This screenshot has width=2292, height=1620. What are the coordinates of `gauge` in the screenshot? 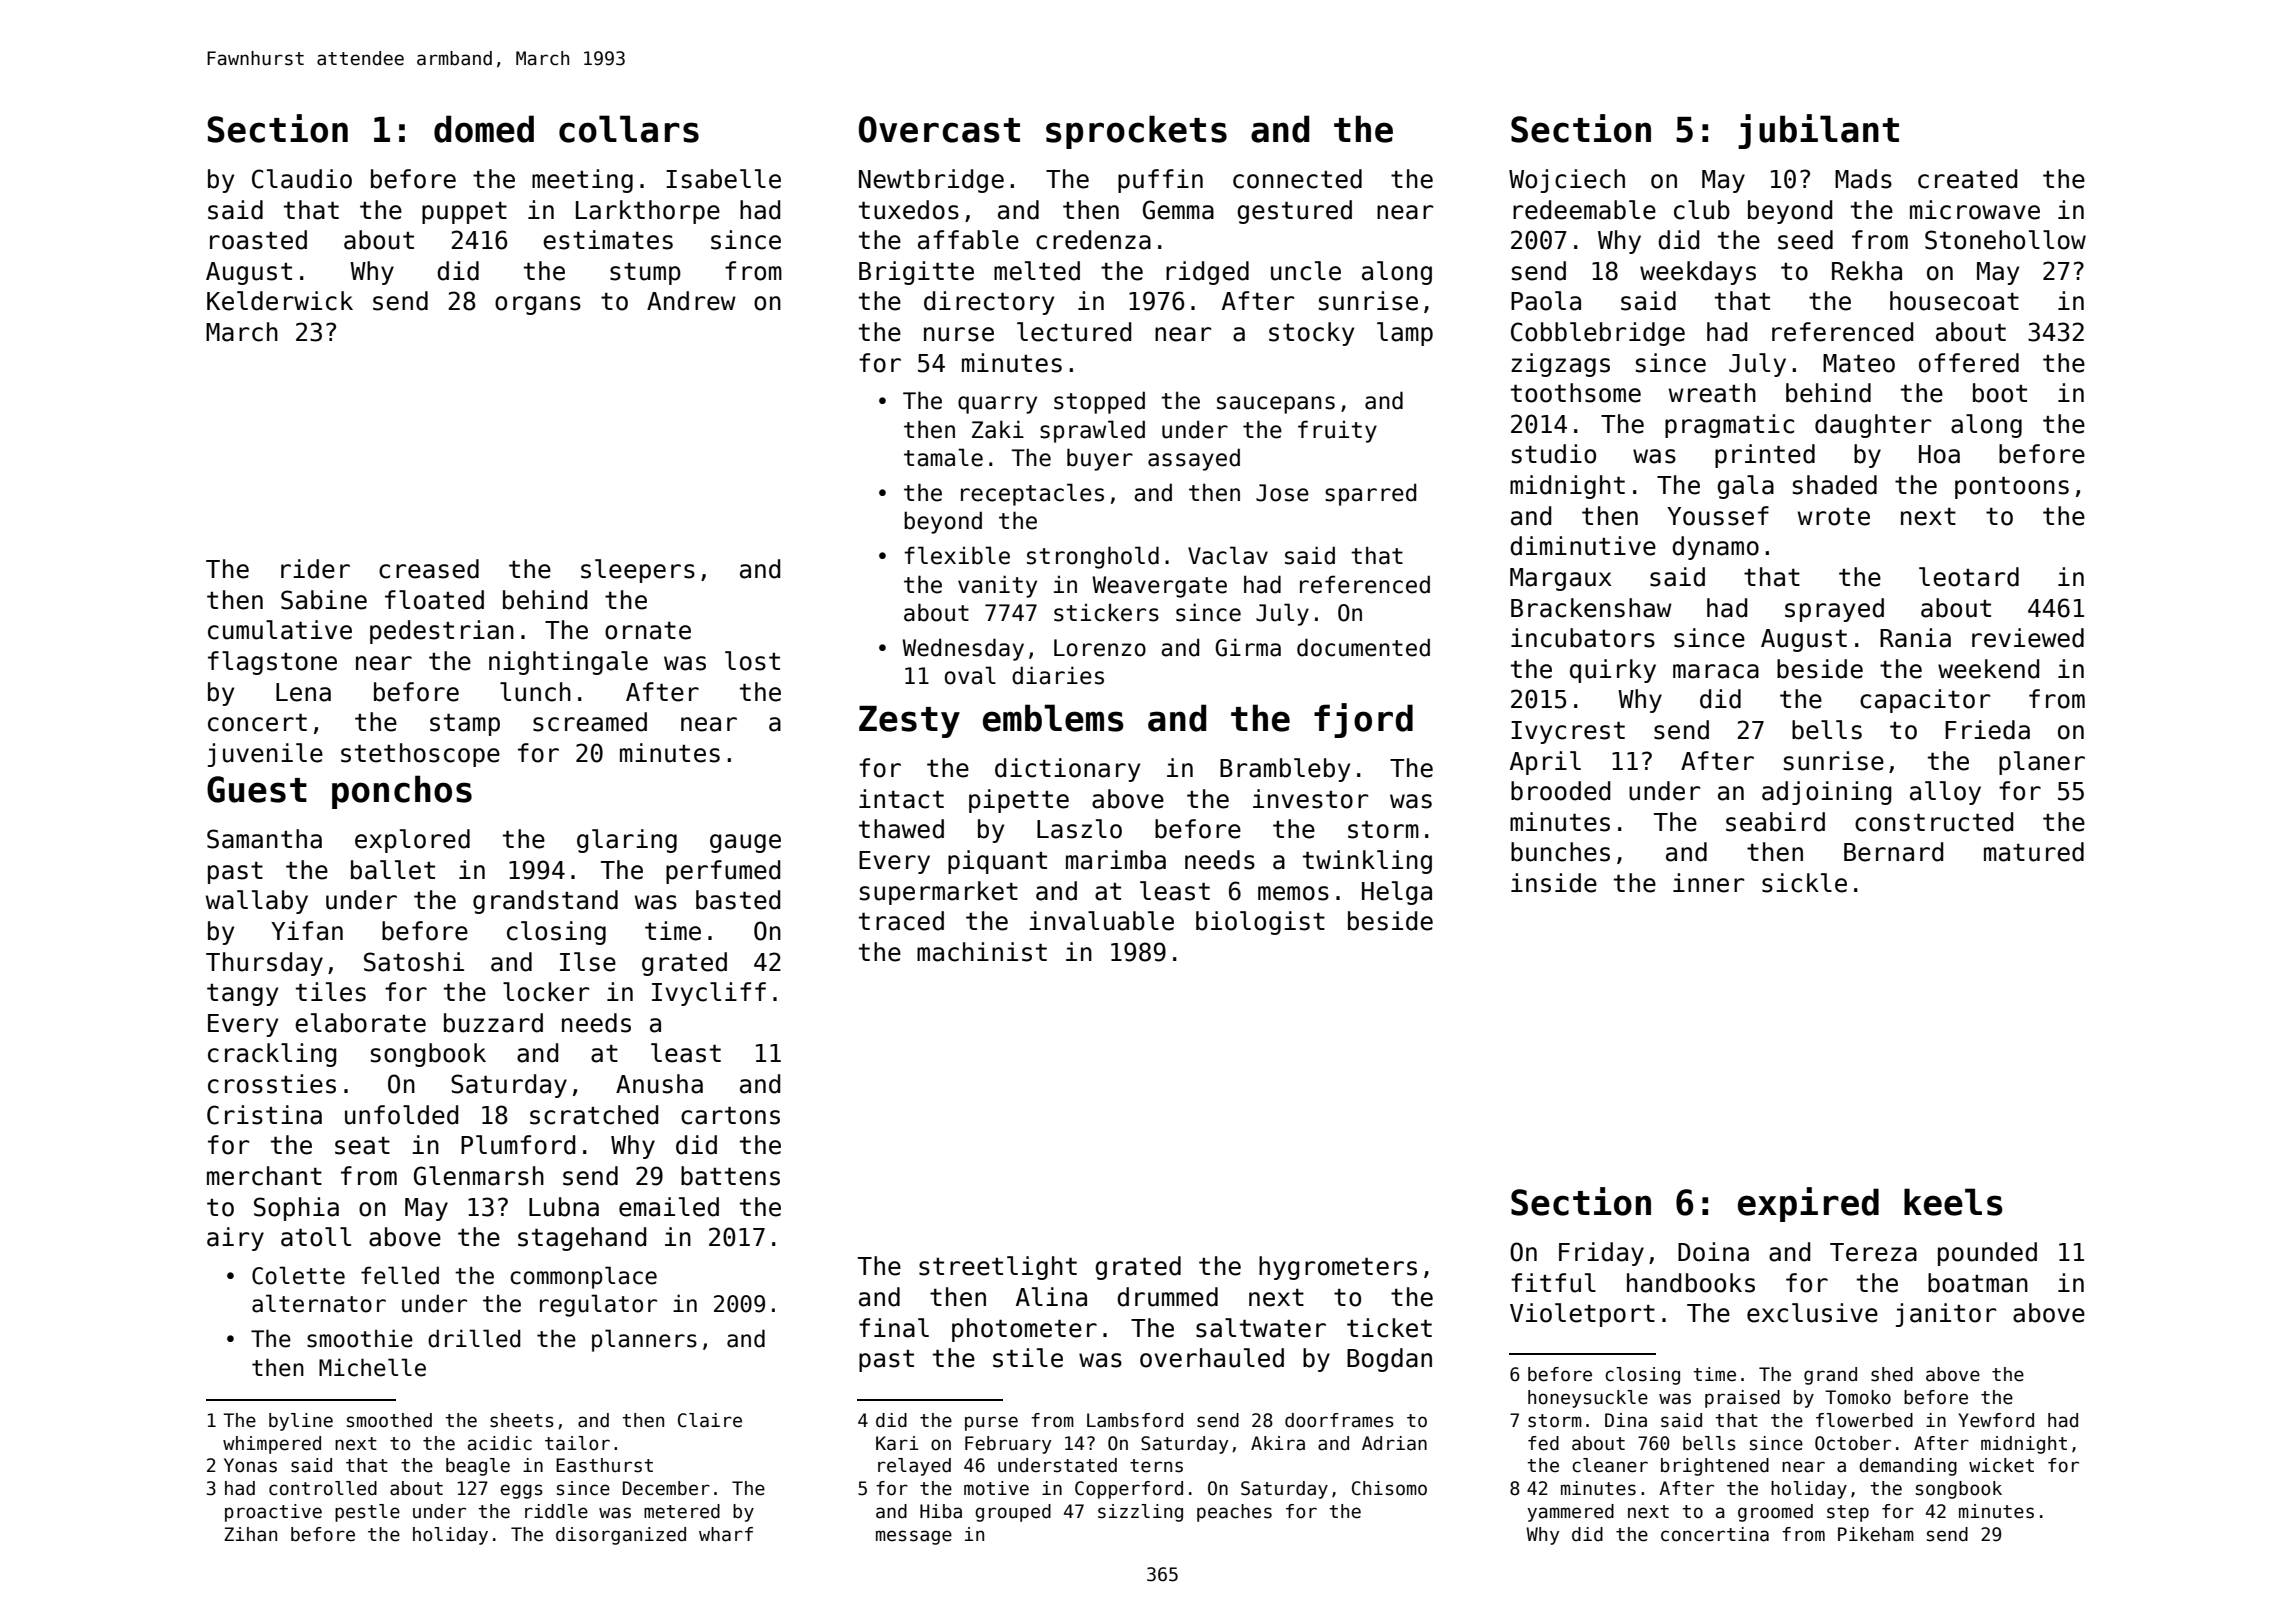 It's located at (745, 843).
